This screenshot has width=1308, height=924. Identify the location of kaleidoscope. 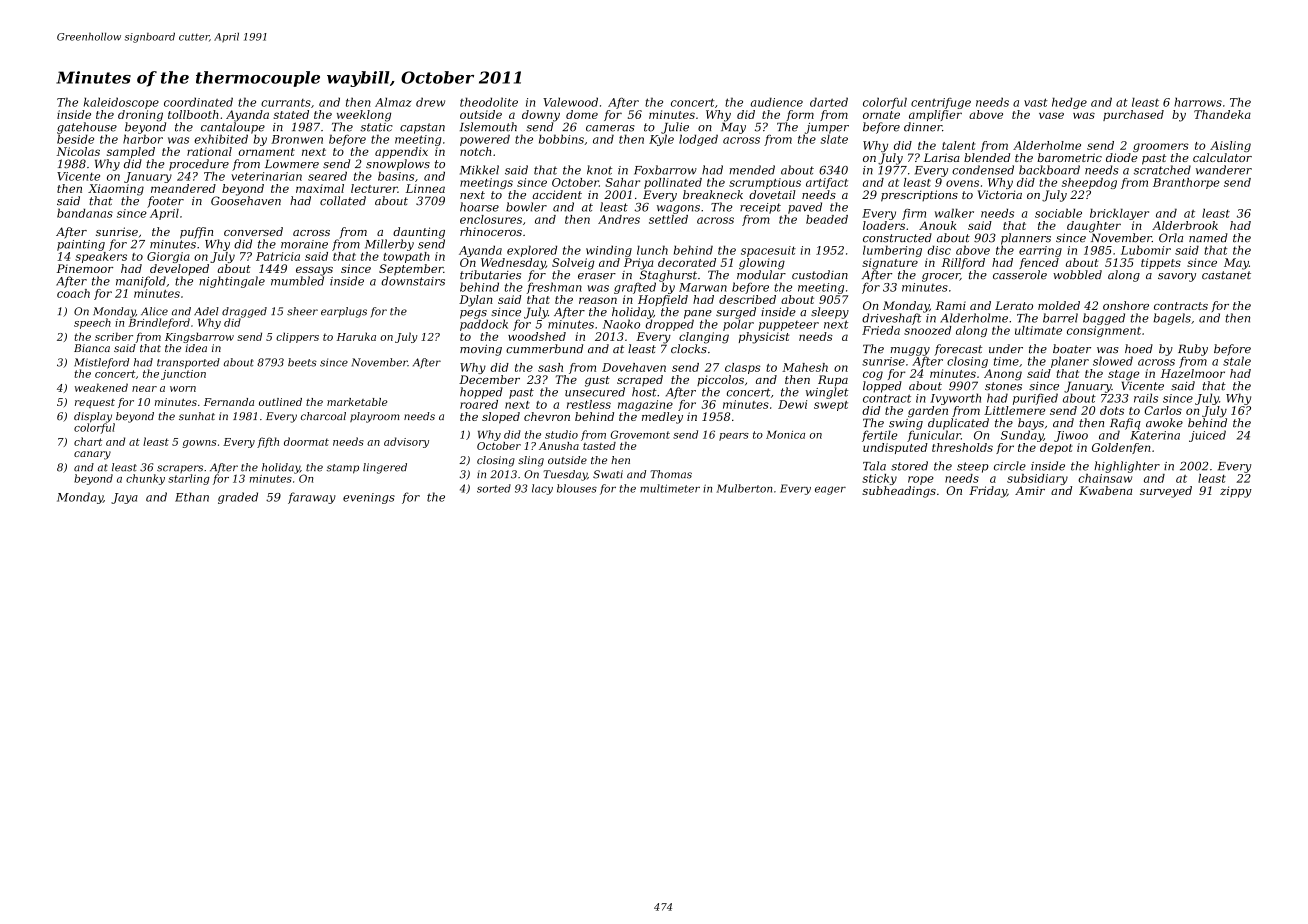
(121, 103).
